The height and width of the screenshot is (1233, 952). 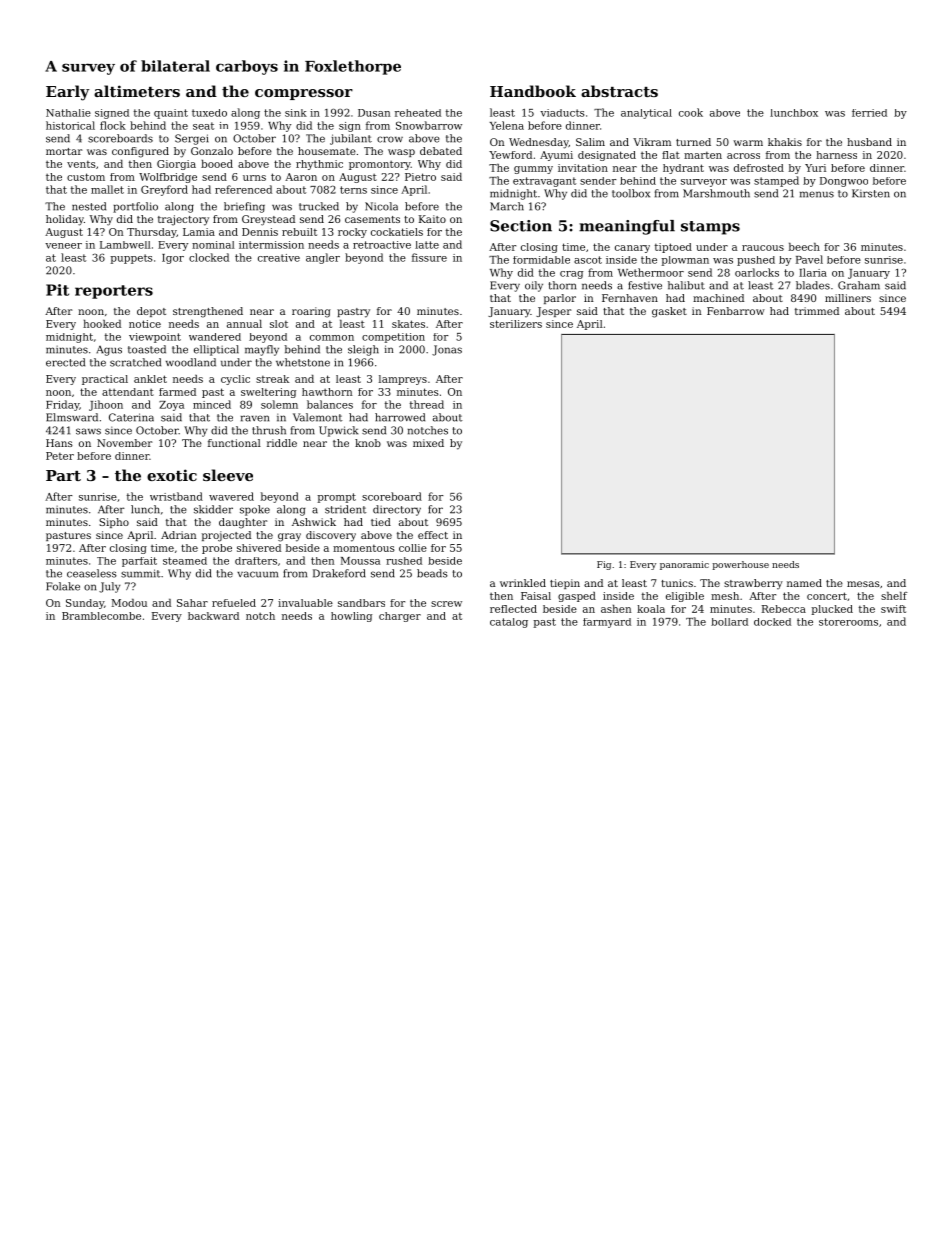 I want to click on panoramic, so click(x=684, y=565).
